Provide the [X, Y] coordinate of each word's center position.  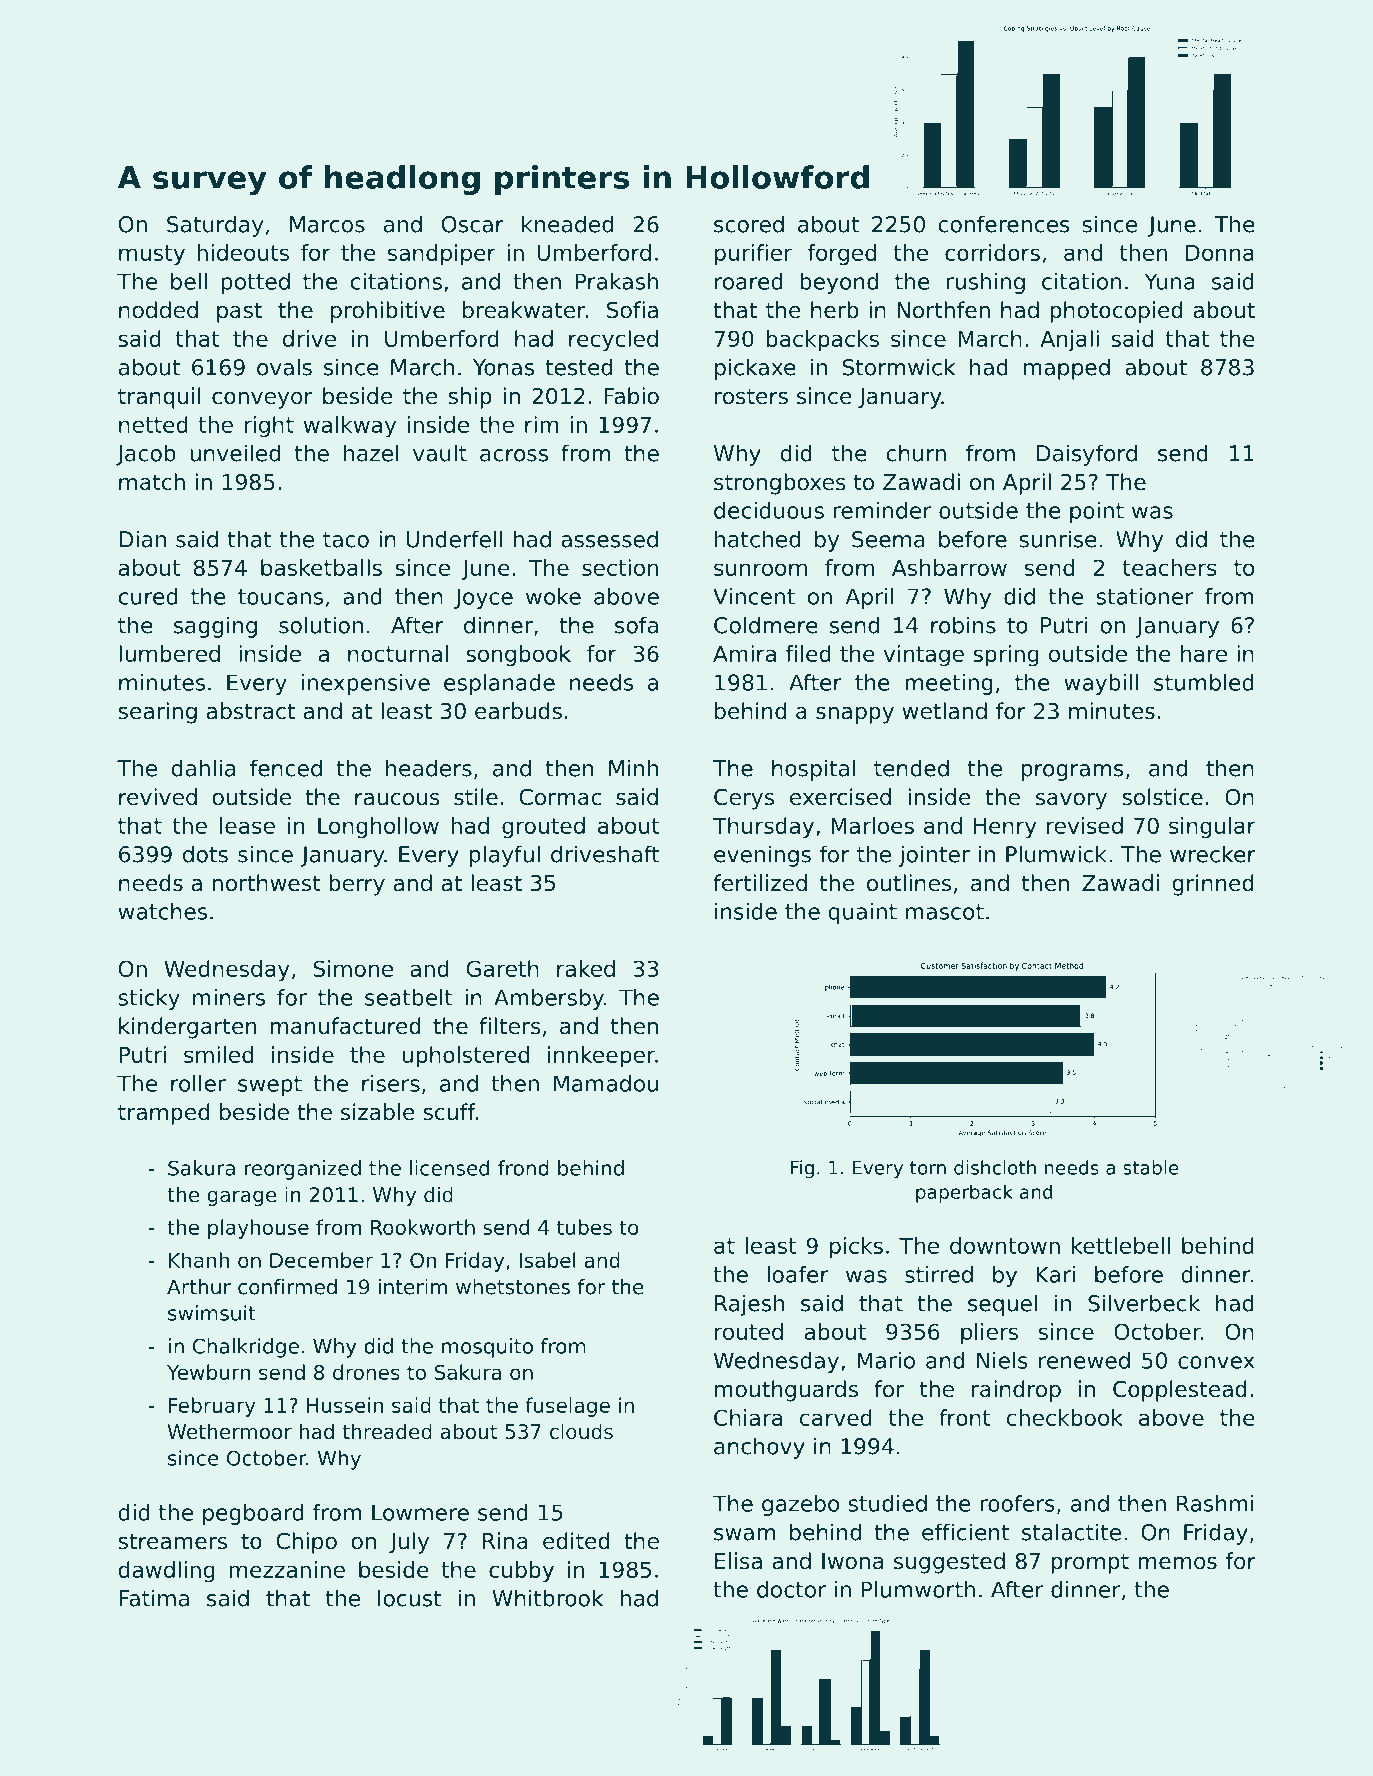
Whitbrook [547, 1598]
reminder [882, 510]
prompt [1090, 1563]
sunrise [1058, 539]
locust [409, 1598]
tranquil [159, 398]
